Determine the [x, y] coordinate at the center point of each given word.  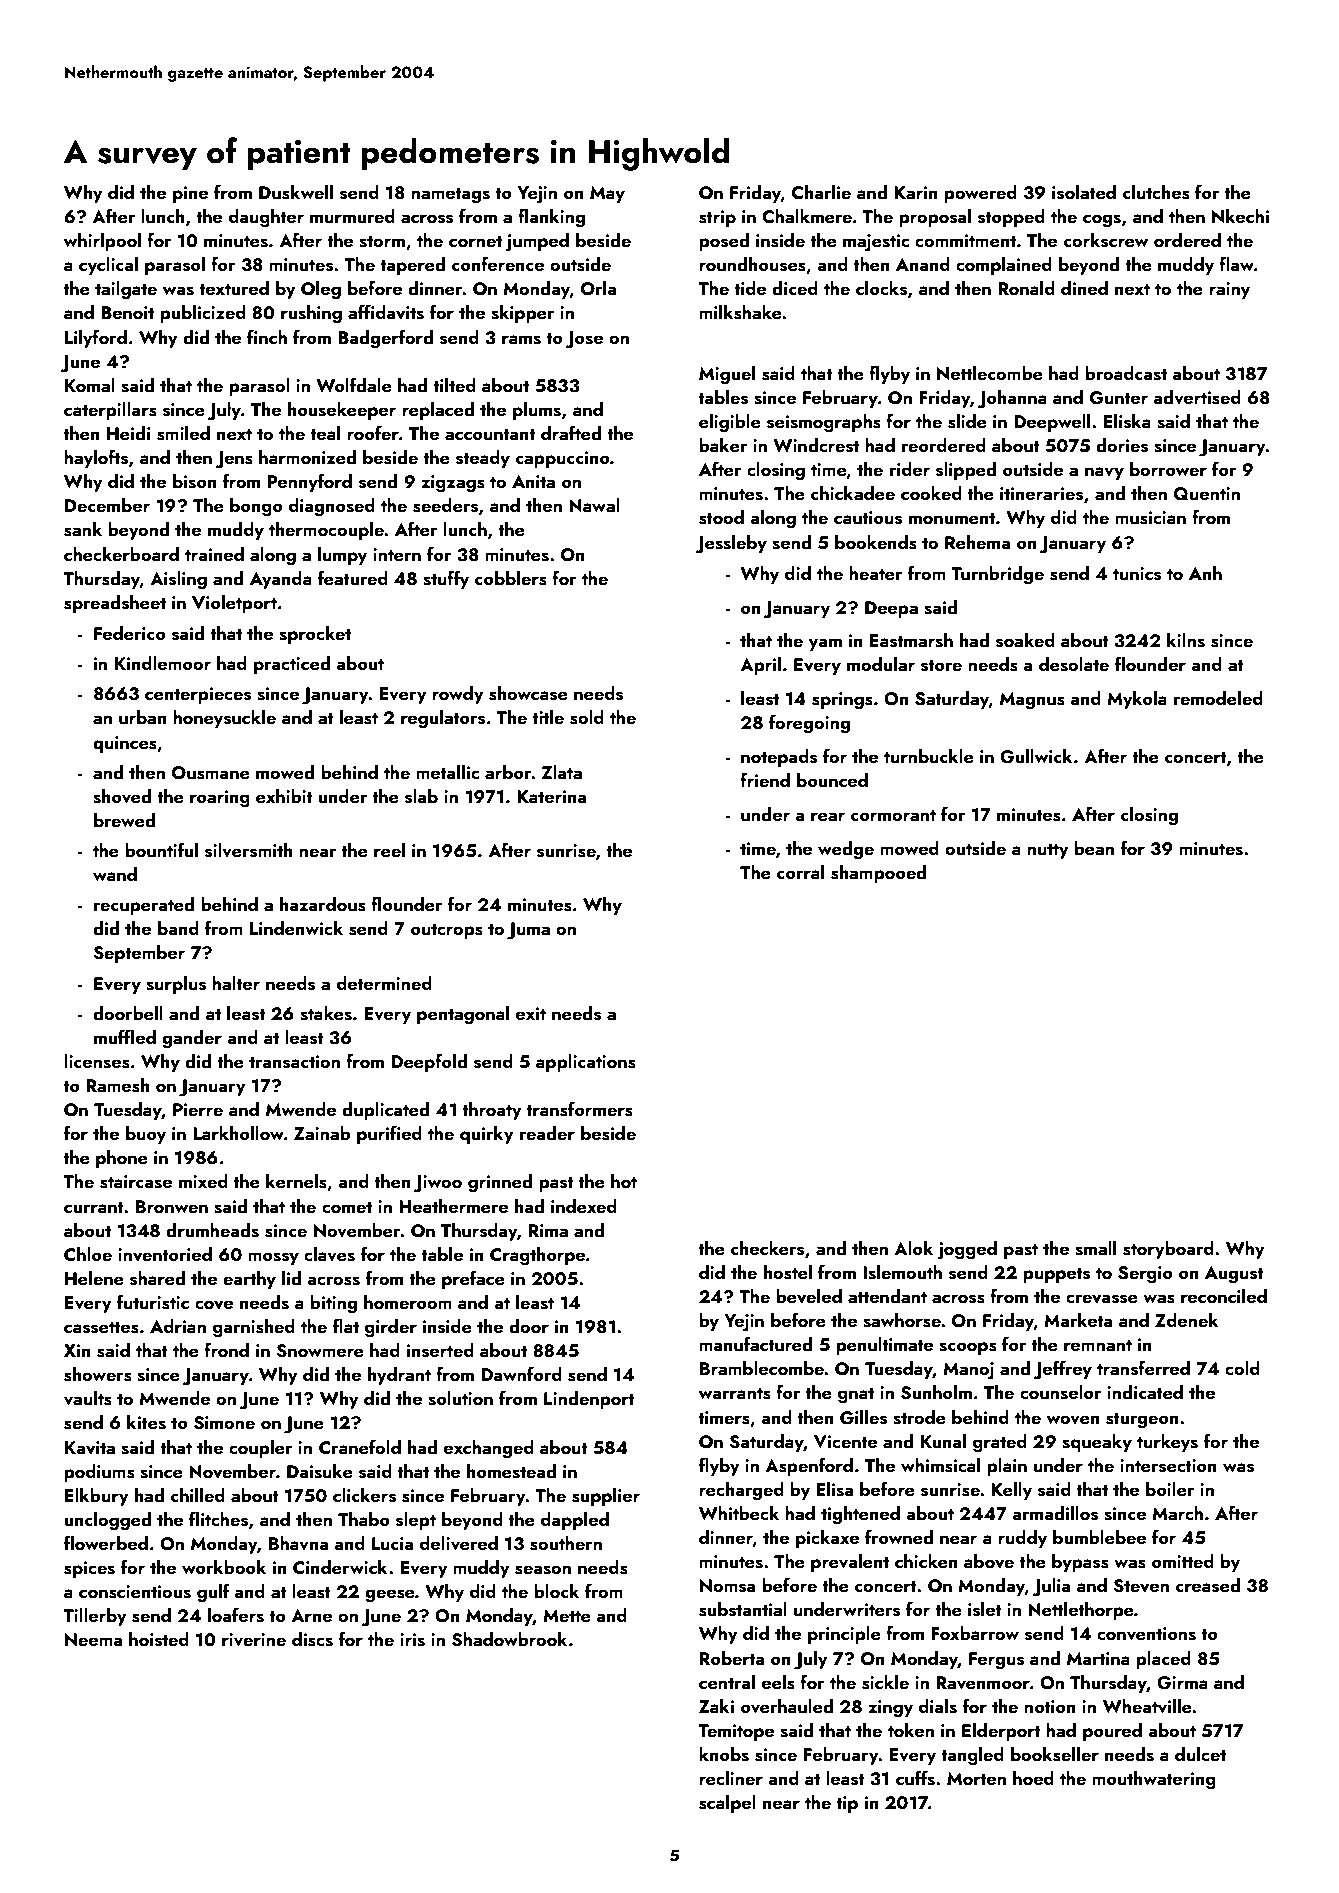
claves [329, 1254]
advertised [1197, 397]
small [1095, 1248]
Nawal [594, 505]
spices [89, 1569]
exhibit [284, 796]
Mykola [1137, 700]
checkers [767, 1248]
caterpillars [110, 411]
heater [875, 573]
